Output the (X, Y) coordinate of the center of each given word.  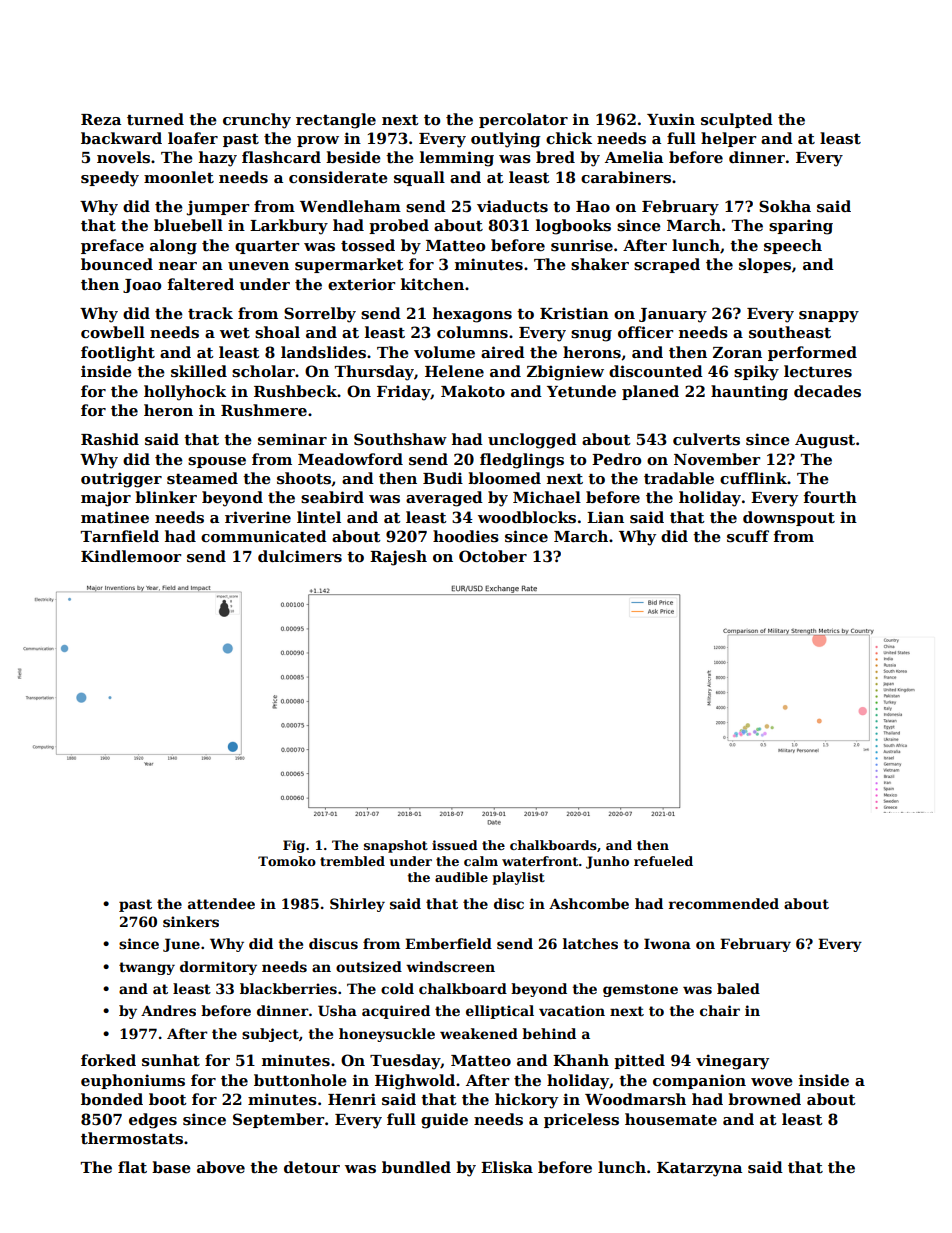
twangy (147, 968)
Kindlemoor (131, 556)
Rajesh (398, 558)
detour (312, 1167)
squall (419, 178)
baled (738, 988)
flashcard (281, 157)
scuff (748, 536)
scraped (667, 265)
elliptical (500, 1012)
